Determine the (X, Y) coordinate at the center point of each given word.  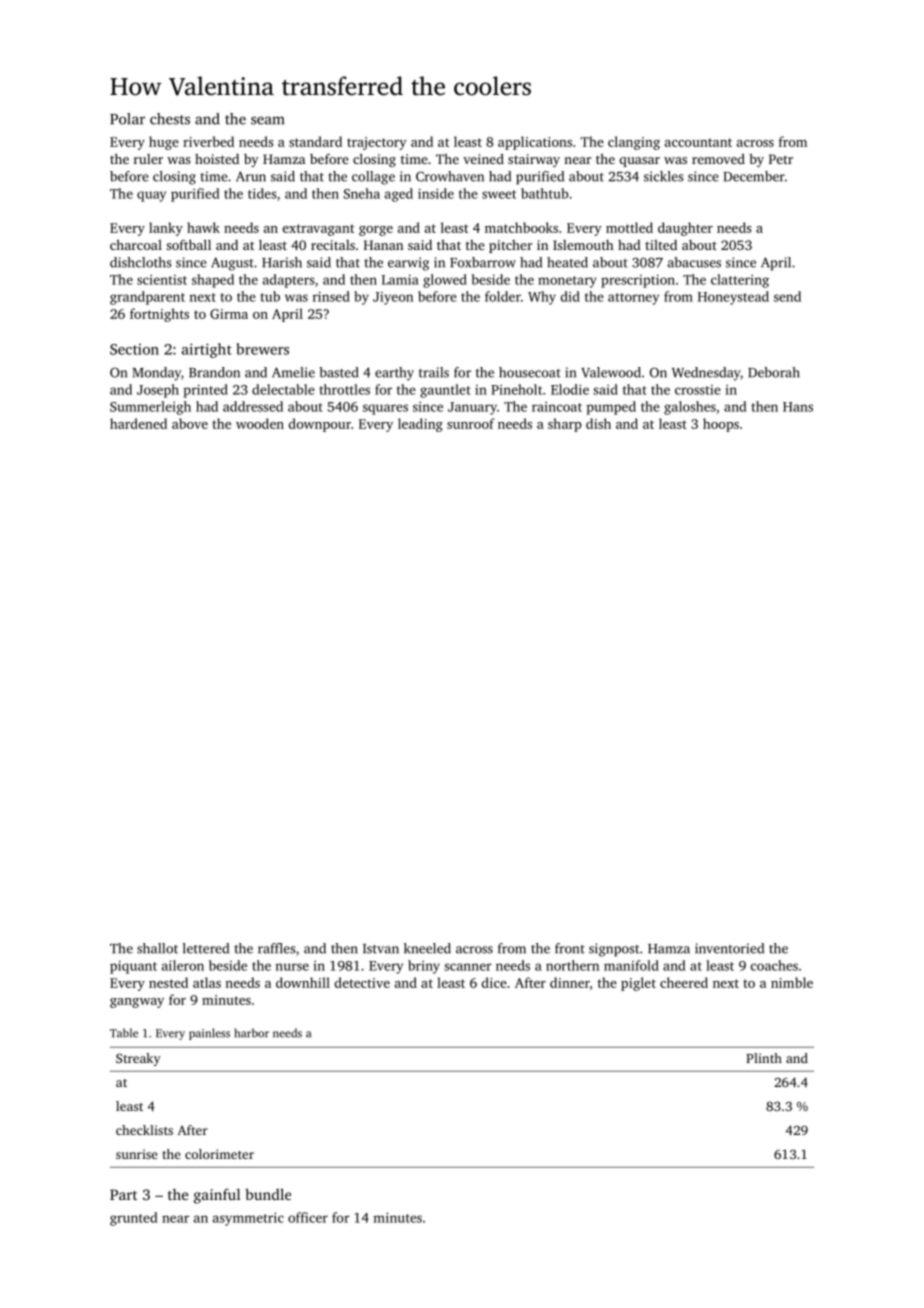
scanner (468, 967)
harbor (251, 1033)
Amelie (293, 372)
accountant (698, 142)
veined (483, 159)
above (190, 423)
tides (262, 193)
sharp (565, 425)
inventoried (729, 948)
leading (420, 425)
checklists (144, 1130)
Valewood (611, 372)
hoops (721, 425)
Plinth (764, 1058)
